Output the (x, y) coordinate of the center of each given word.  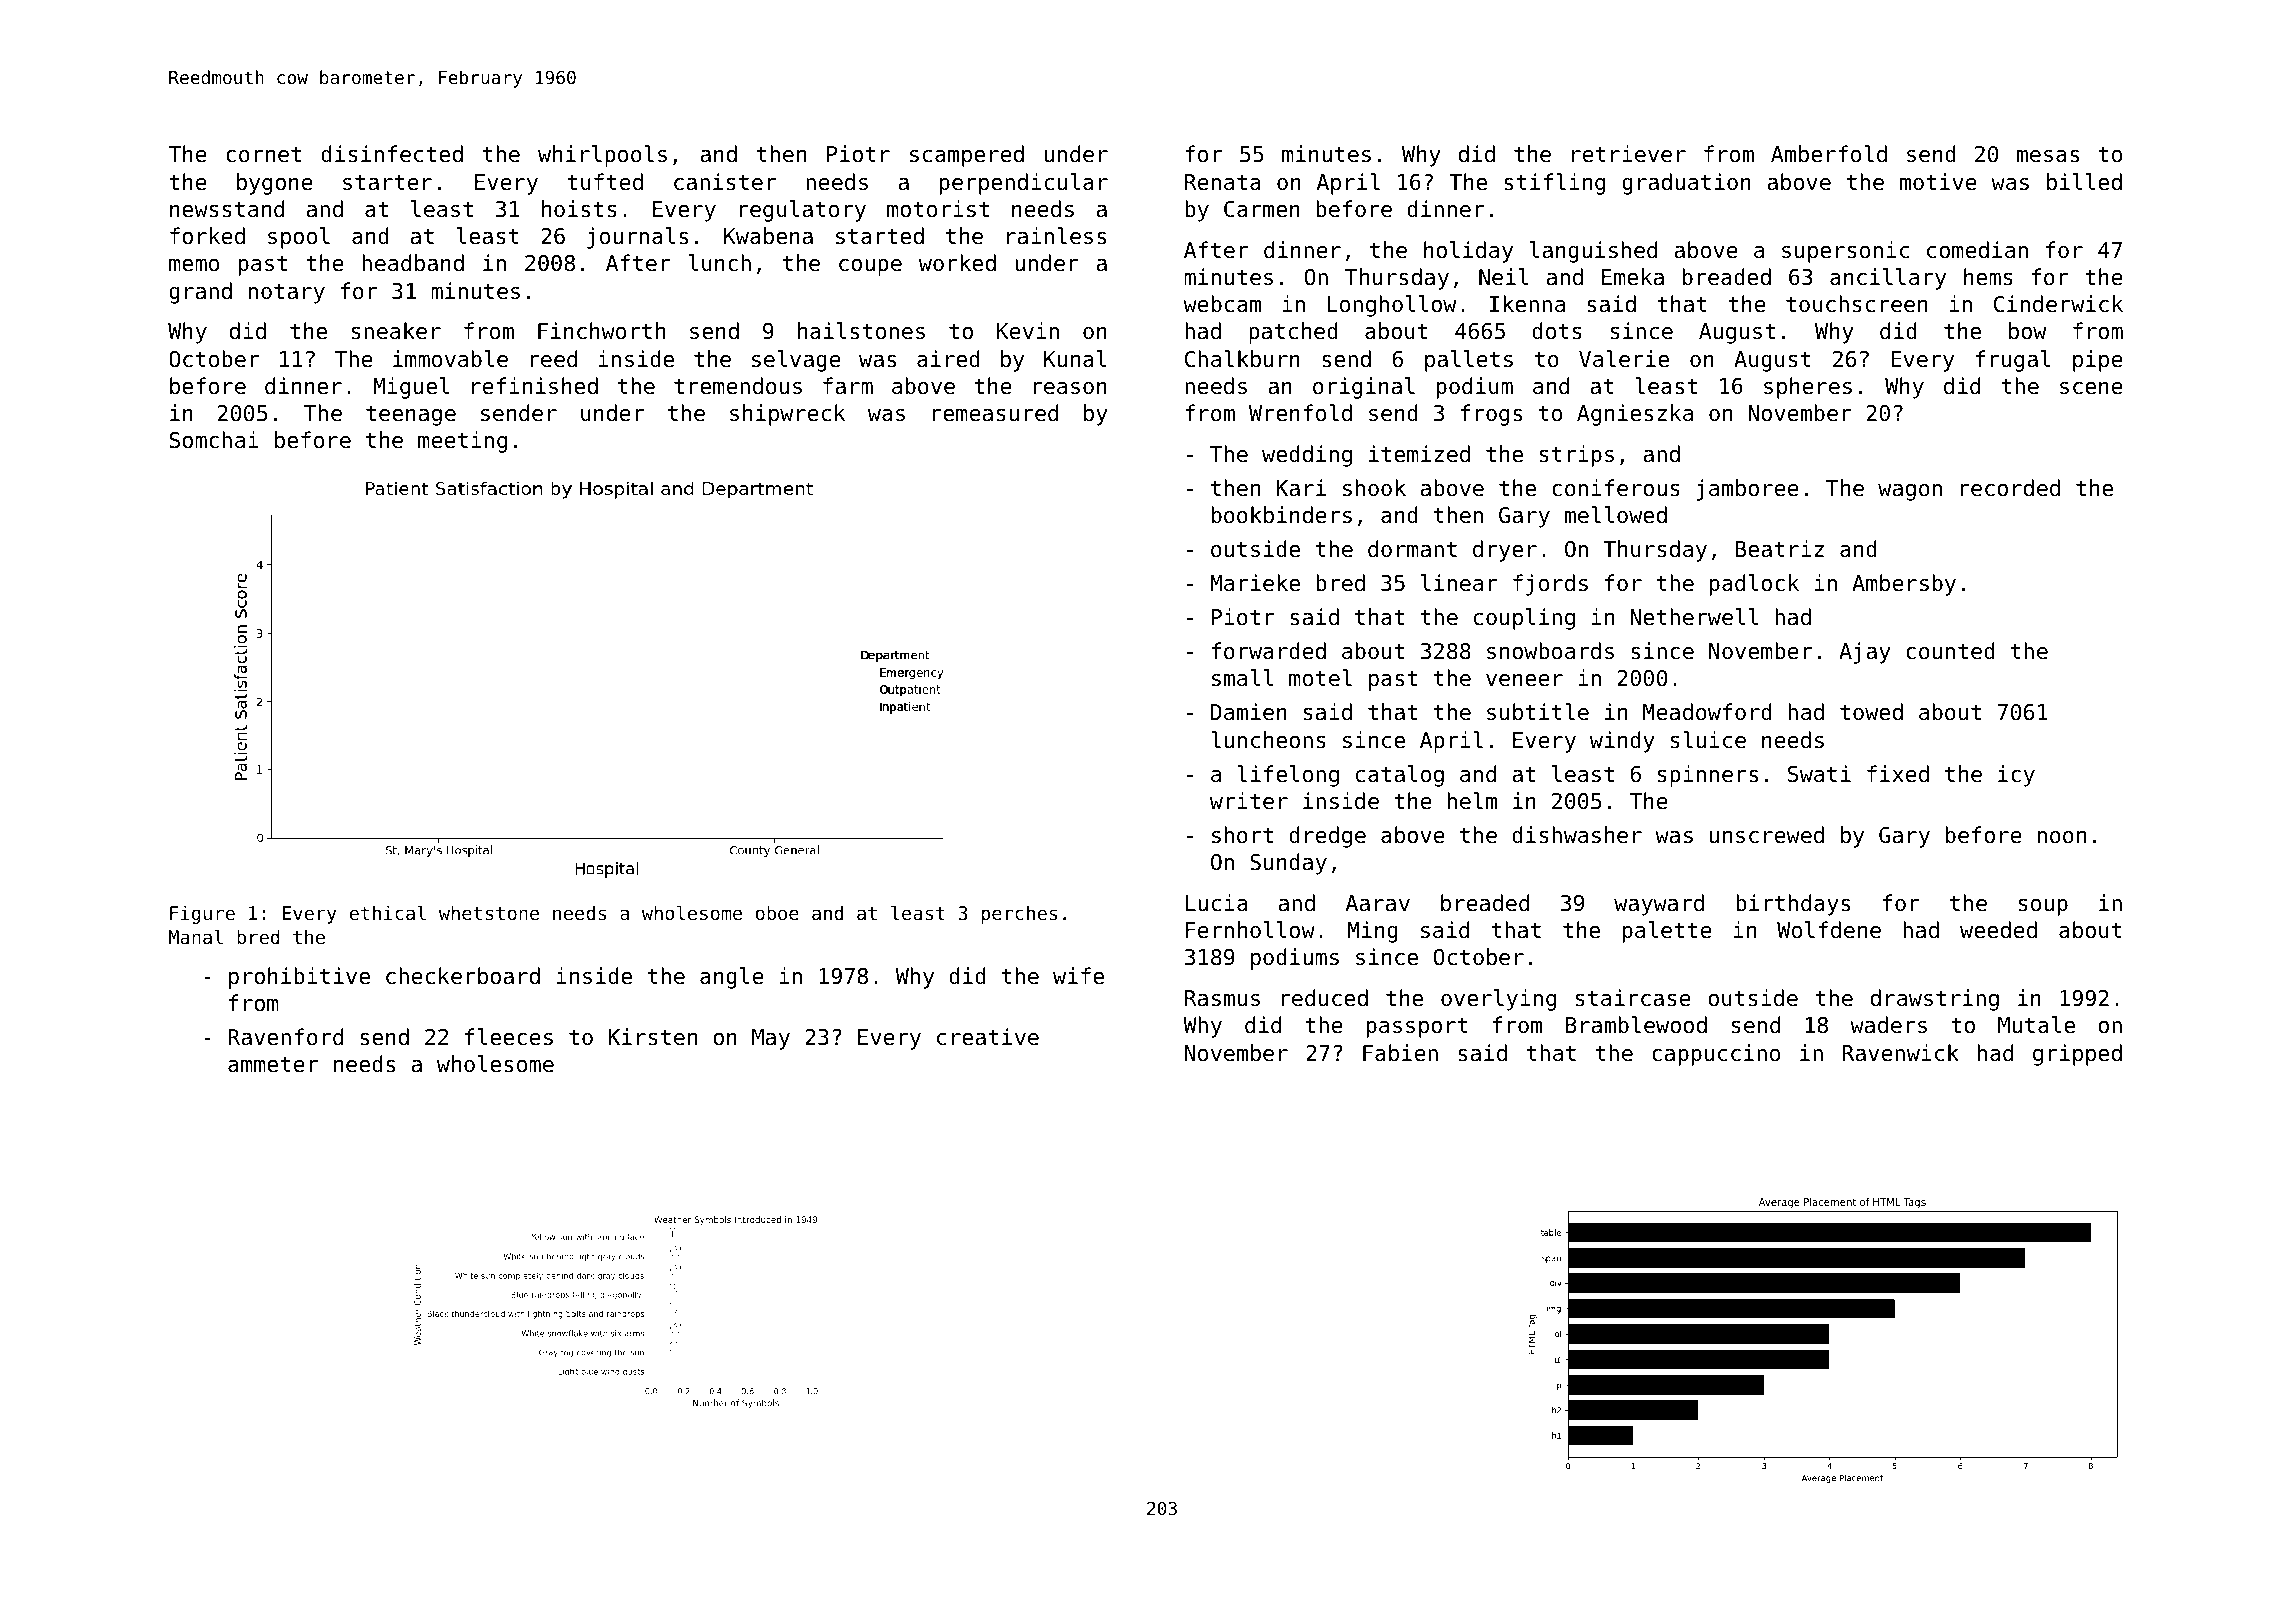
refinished (535, 386)
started (880, 236)
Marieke (1255, 583)
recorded (2010, 488)
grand (200, 293)
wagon (1910, 492)
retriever (1629, 154)
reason (1070, 388)
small (1242, 678)
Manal (196, 936)
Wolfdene (1829, 930)
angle (732, 978)
